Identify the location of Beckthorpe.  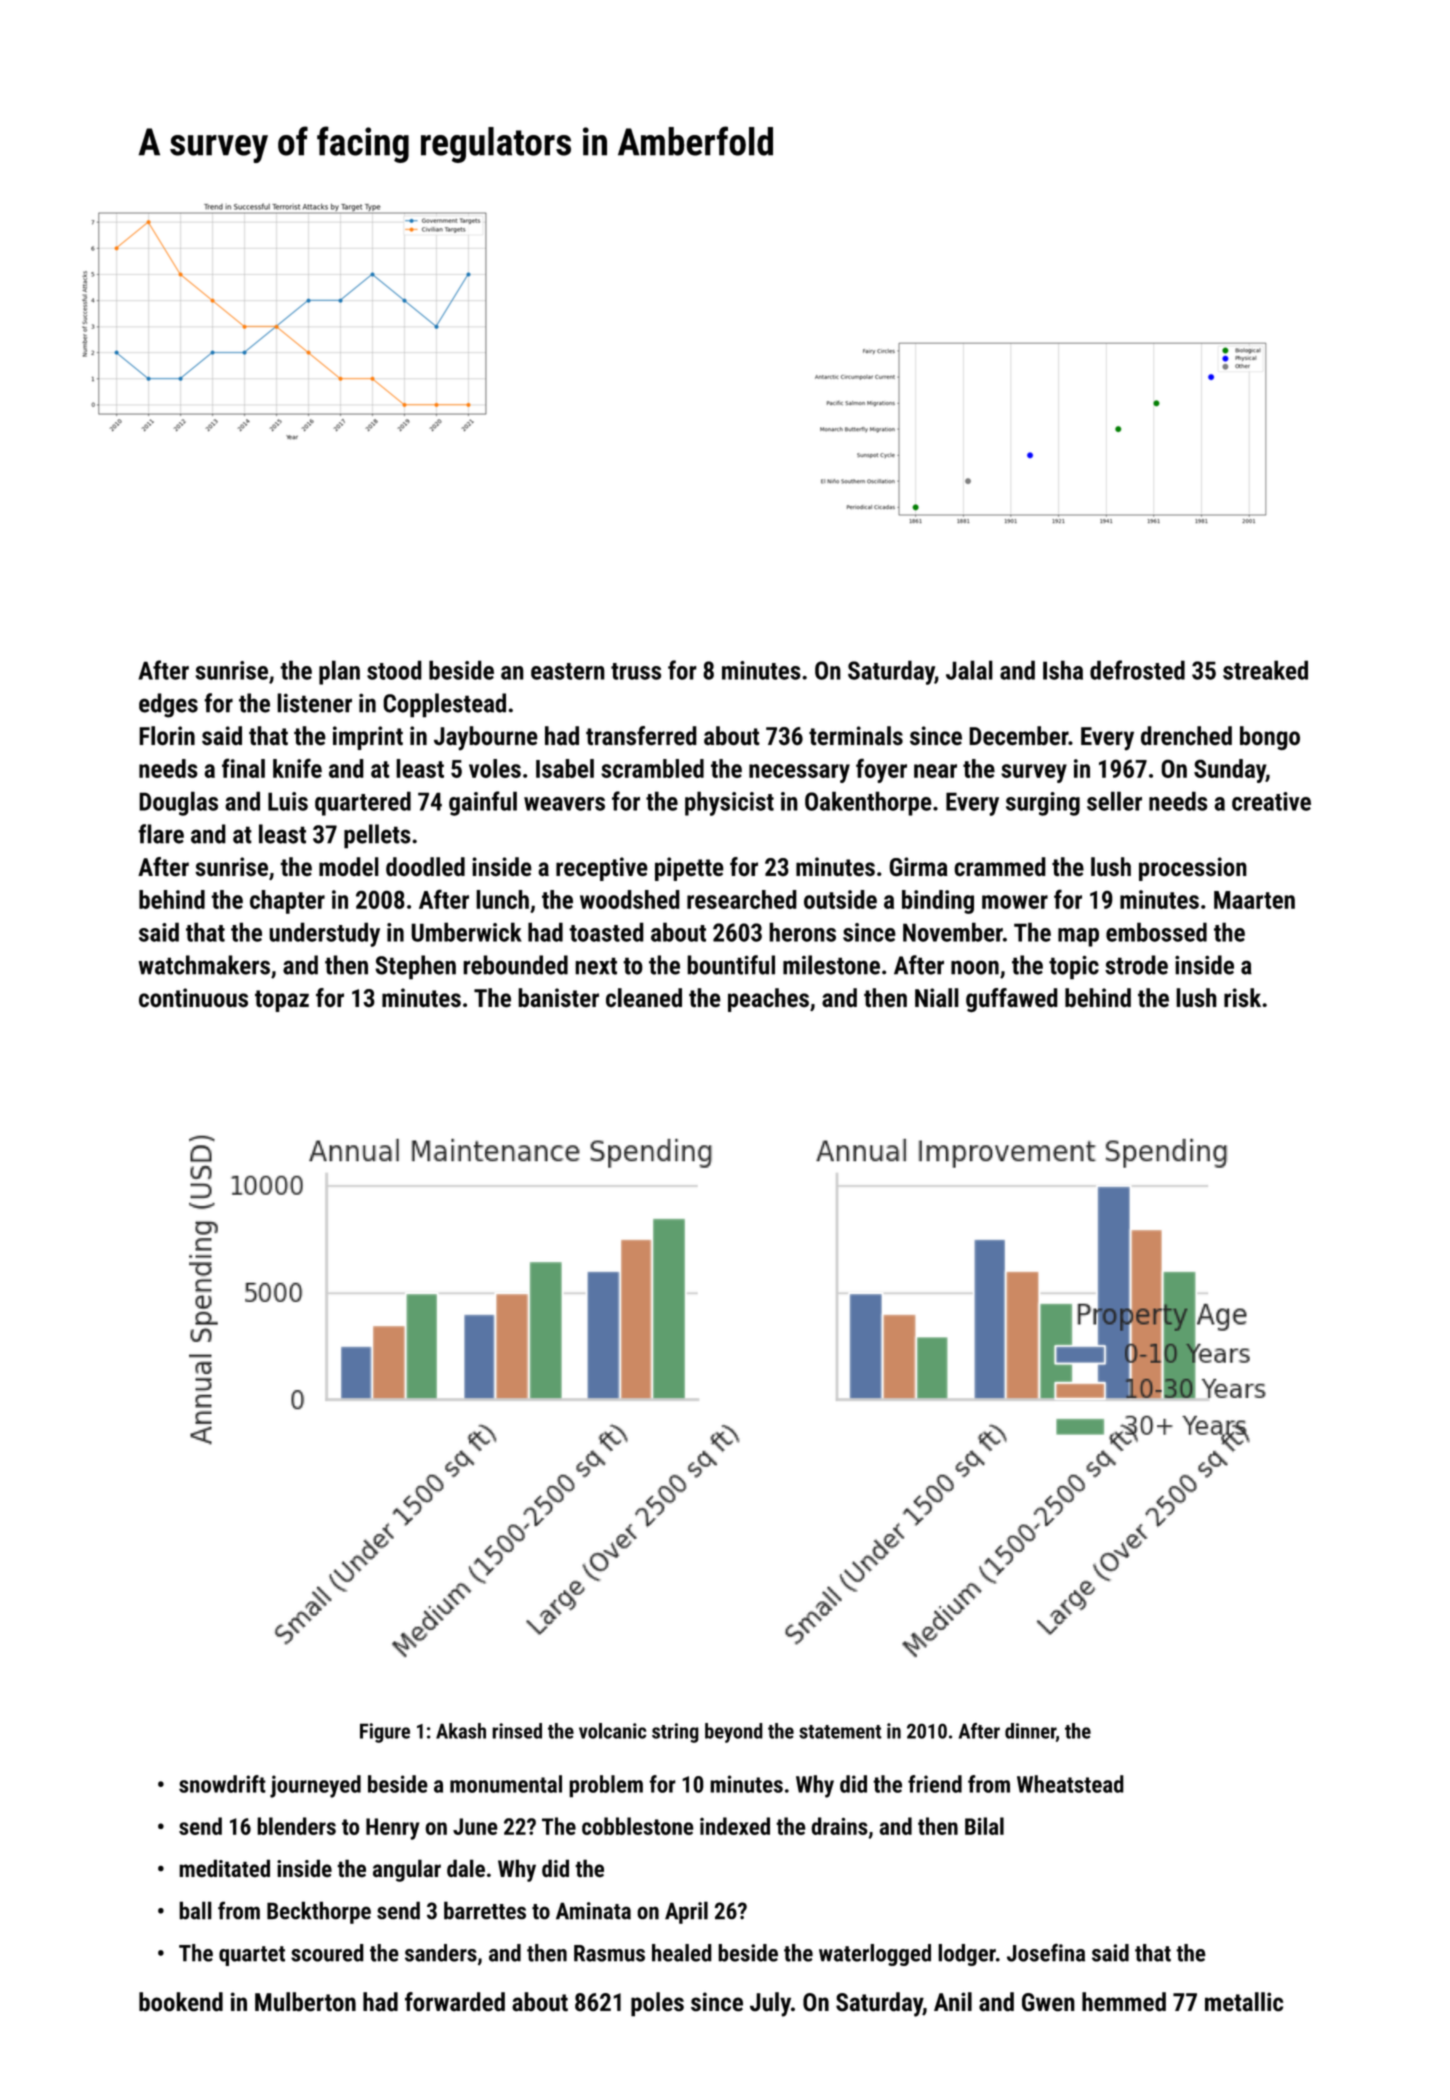
(319, 1912).
